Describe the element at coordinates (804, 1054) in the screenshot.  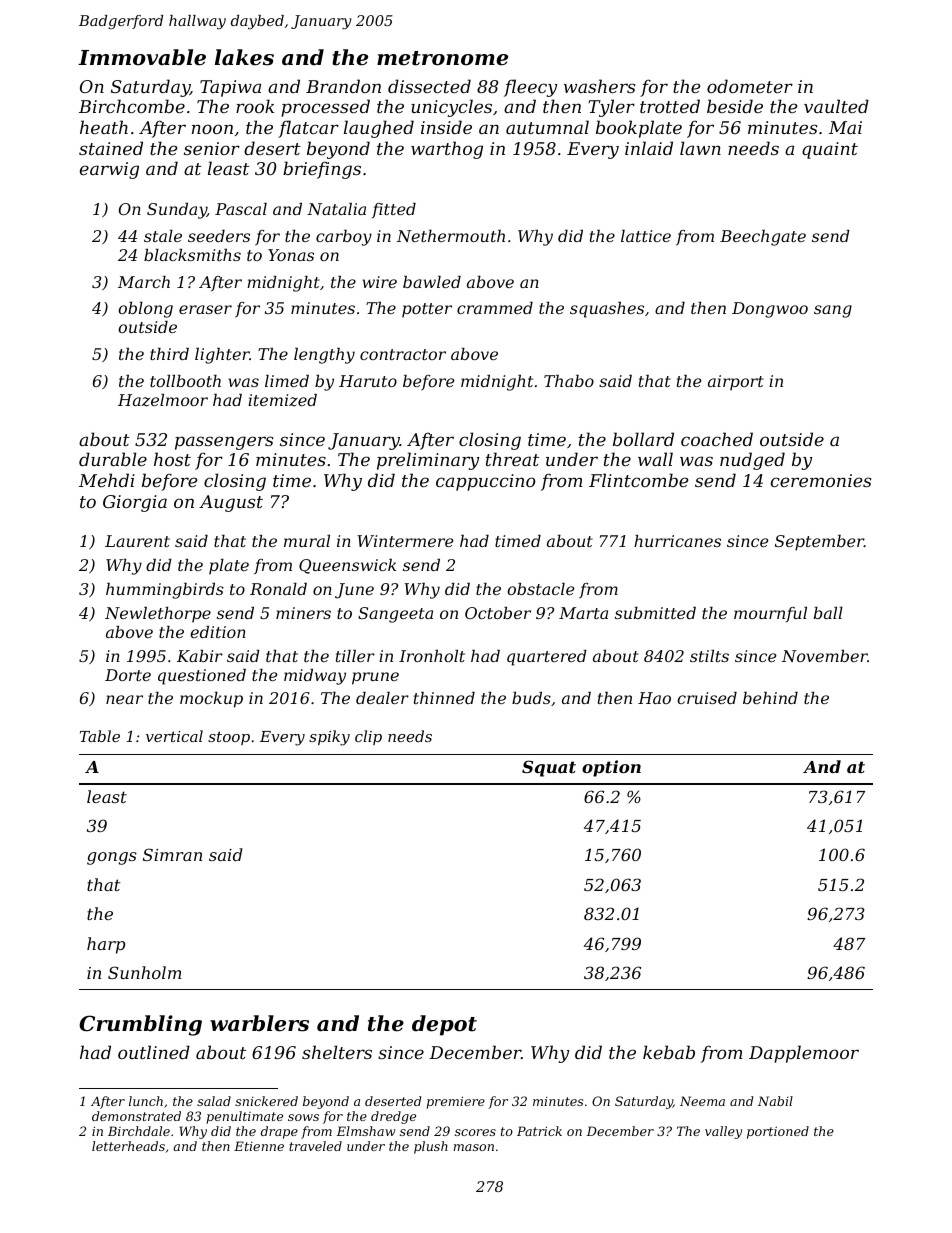
I see `Dapplemoor` at that location.
